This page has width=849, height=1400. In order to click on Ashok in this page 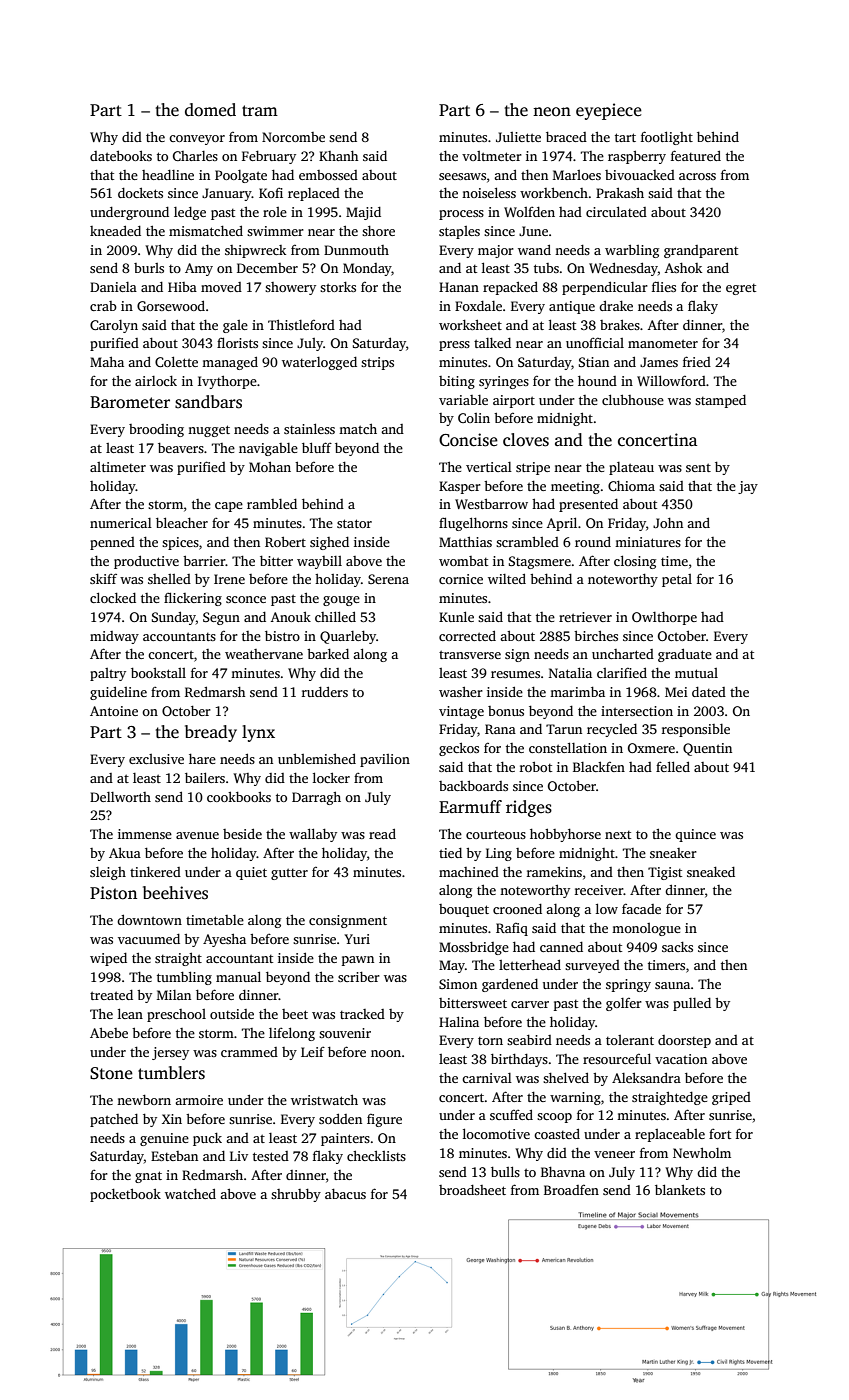, I will do `click(683, 268)`.
